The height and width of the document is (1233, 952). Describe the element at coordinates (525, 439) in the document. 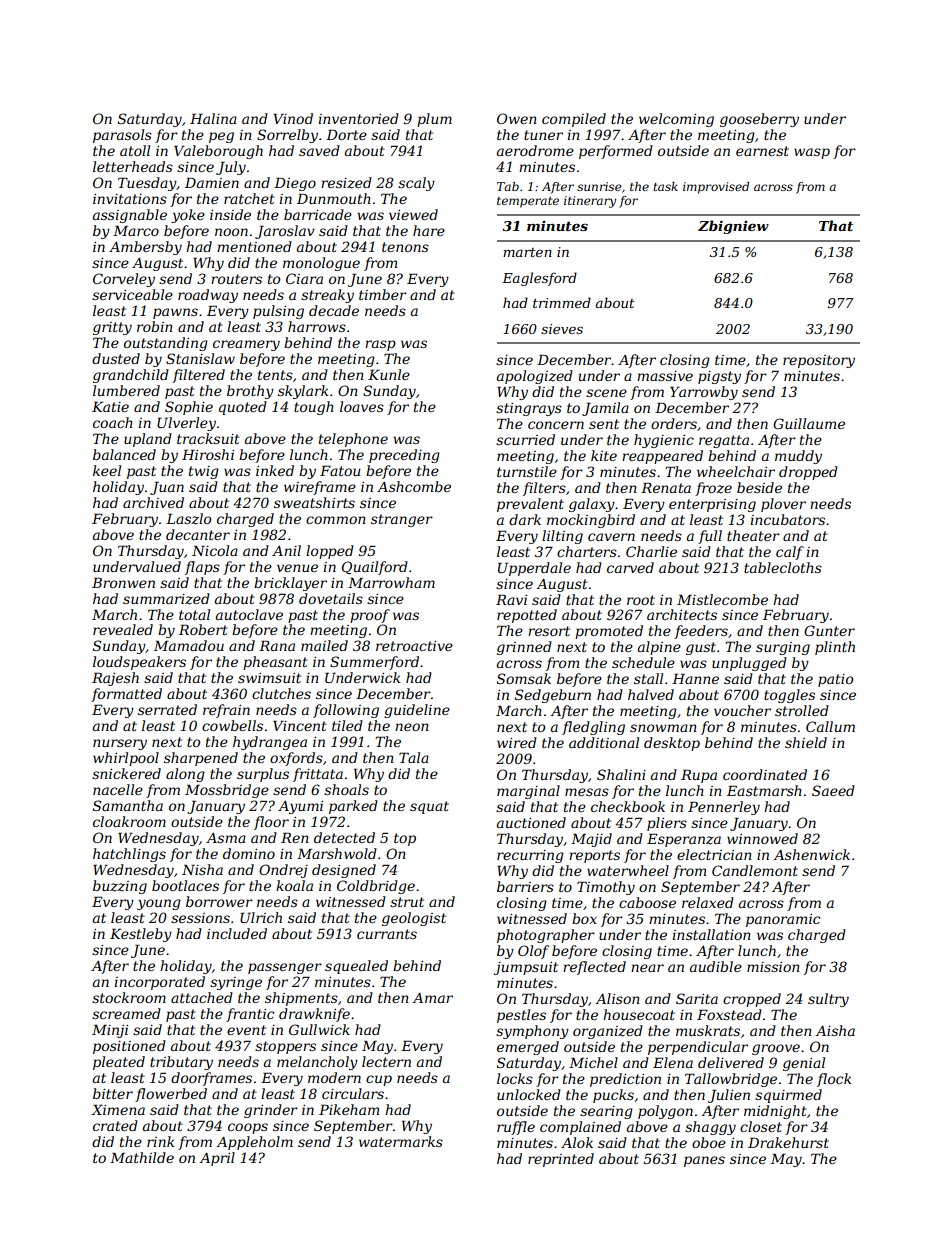

I see `scurried` at that location.
